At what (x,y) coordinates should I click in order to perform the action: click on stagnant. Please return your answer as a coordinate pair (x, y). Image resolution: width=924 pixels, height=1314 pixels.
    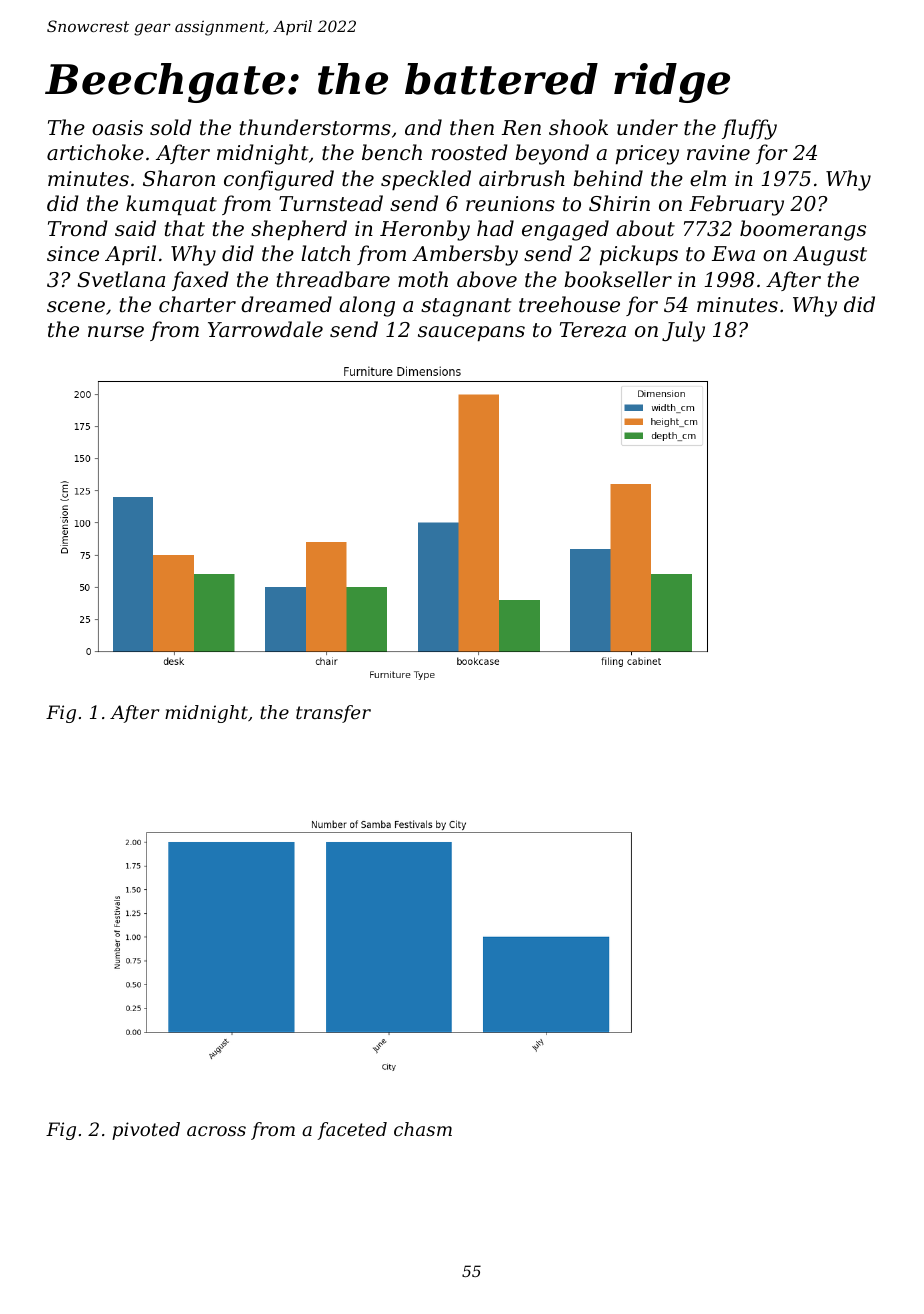
    Looking at the image, I should click on (466, 307).
